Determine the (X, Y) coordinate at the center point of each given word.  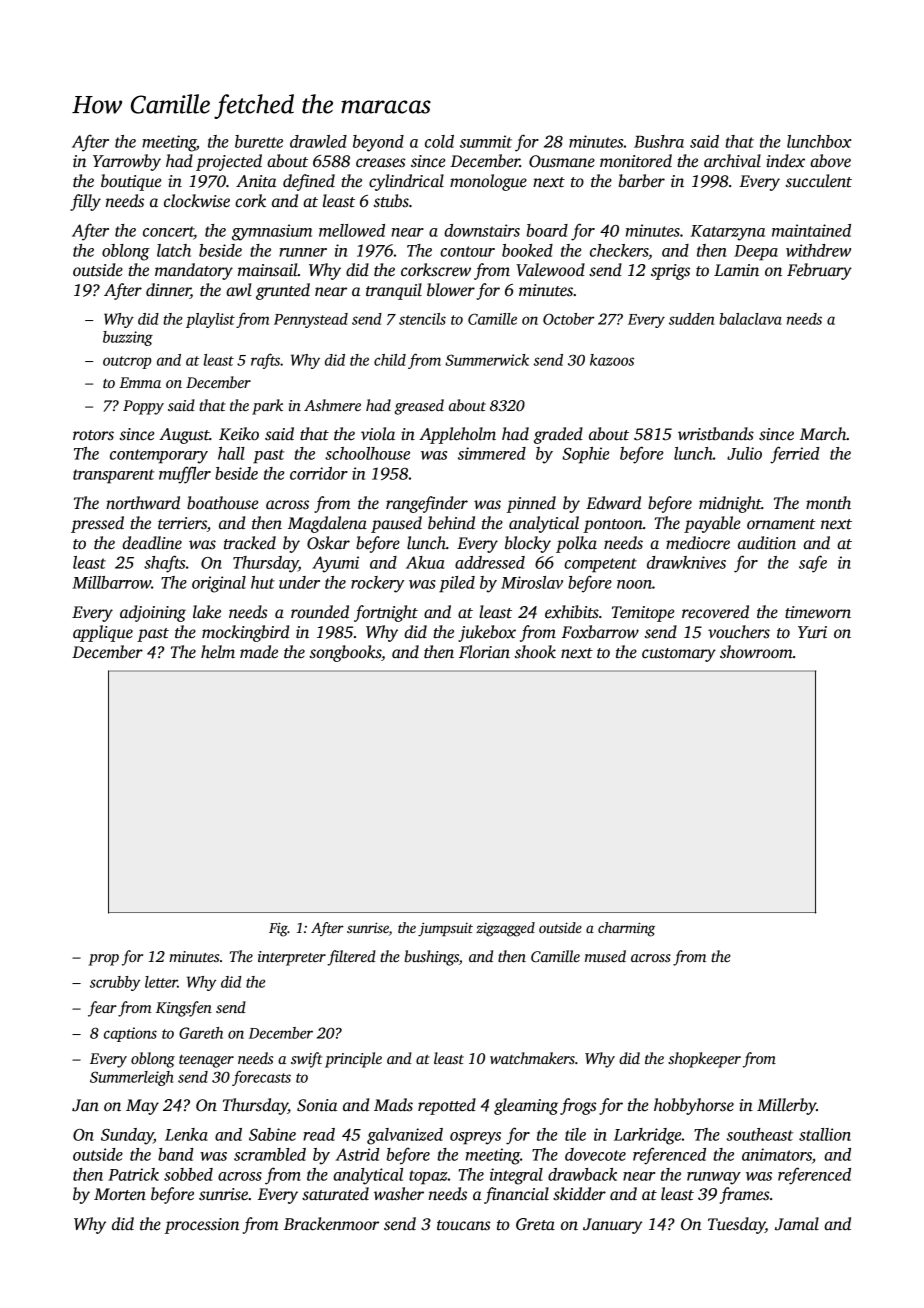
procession (202, 1226)
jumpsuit (445, 929)
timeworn (818, 612)
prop (104, 960)
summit (486, 141)
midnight (730, 504)
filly (85, 202)
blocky (528, 544)
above (830, 160)
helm (218, 652)
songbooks (345, 653)
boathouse (223, 503)
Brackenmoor (331, 1224)
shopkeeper (704, 1060)
